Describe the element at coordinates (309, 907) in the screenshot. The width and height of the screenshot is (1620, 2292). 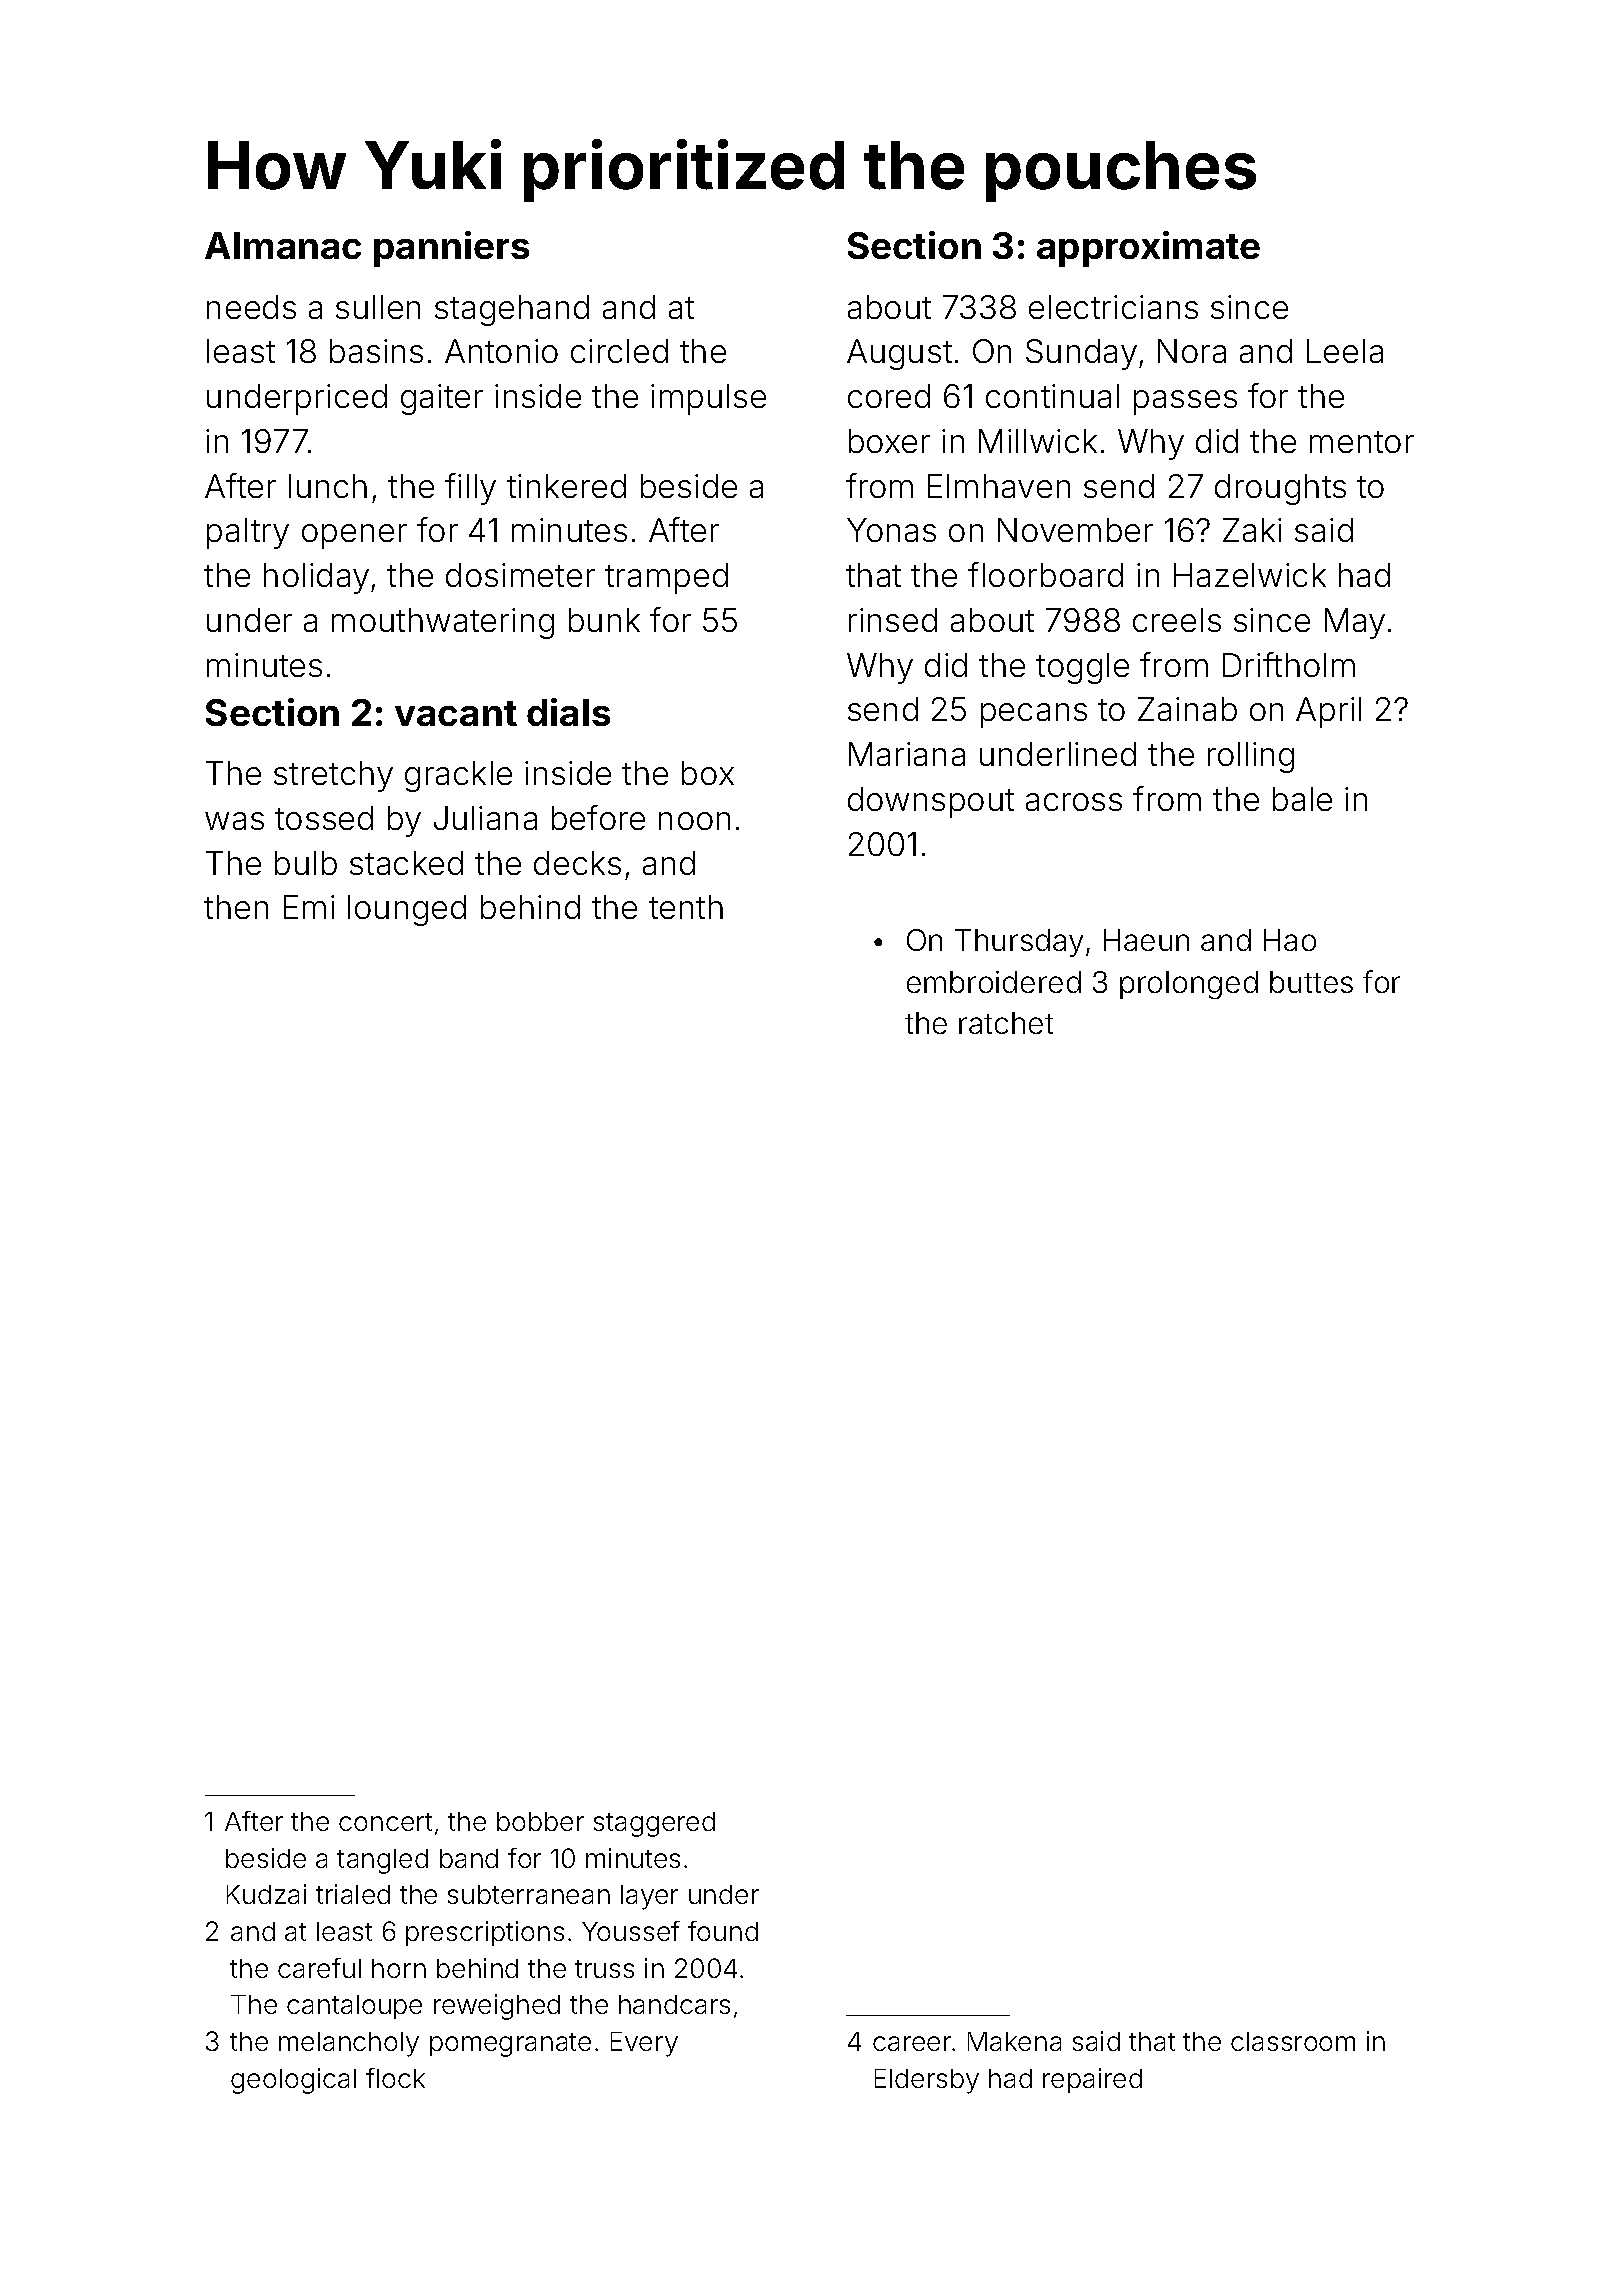
I see `Emi` at that location.
